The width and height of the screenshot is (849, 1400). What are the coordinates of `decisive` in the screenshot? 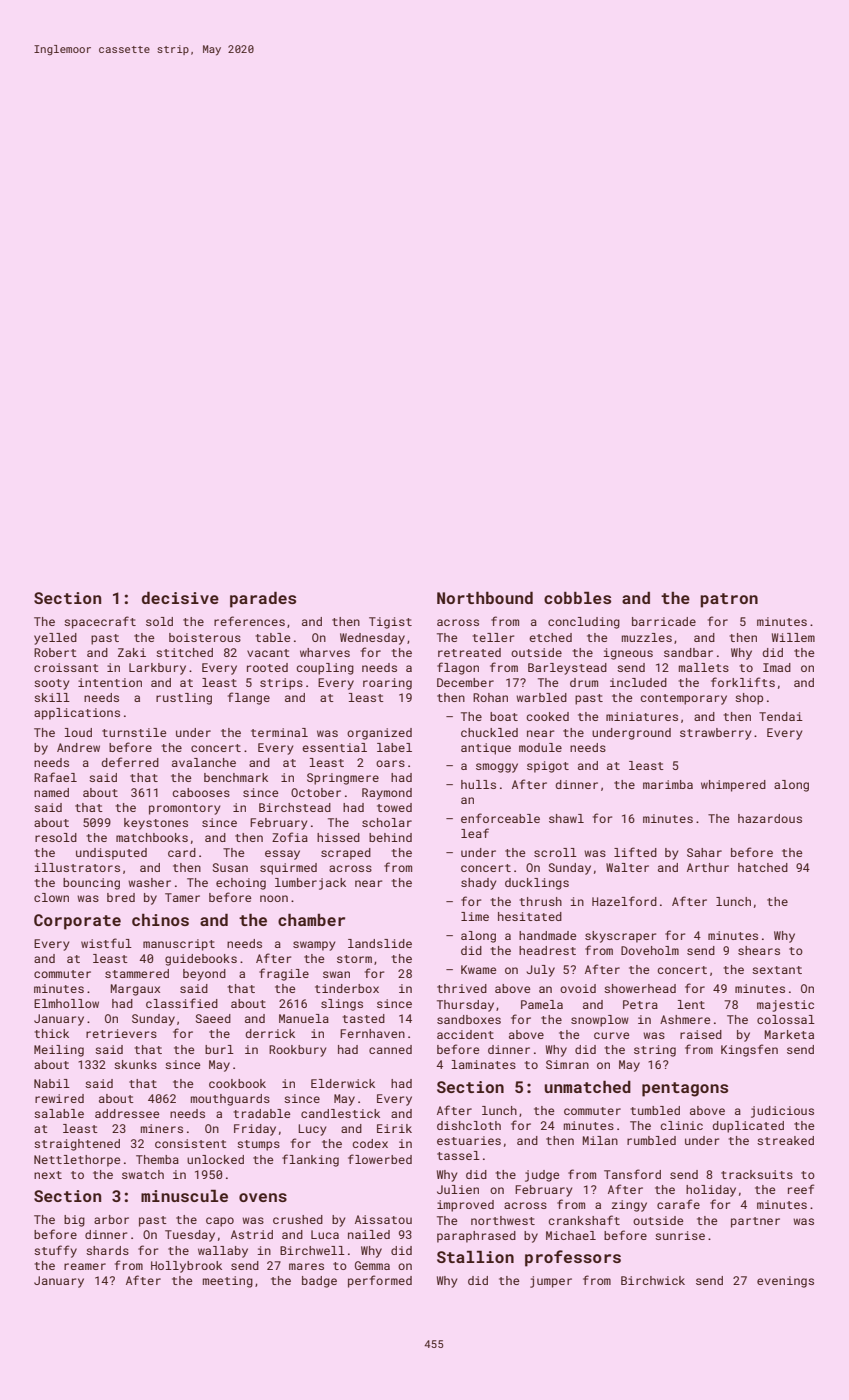 It's located at (180, 598).
